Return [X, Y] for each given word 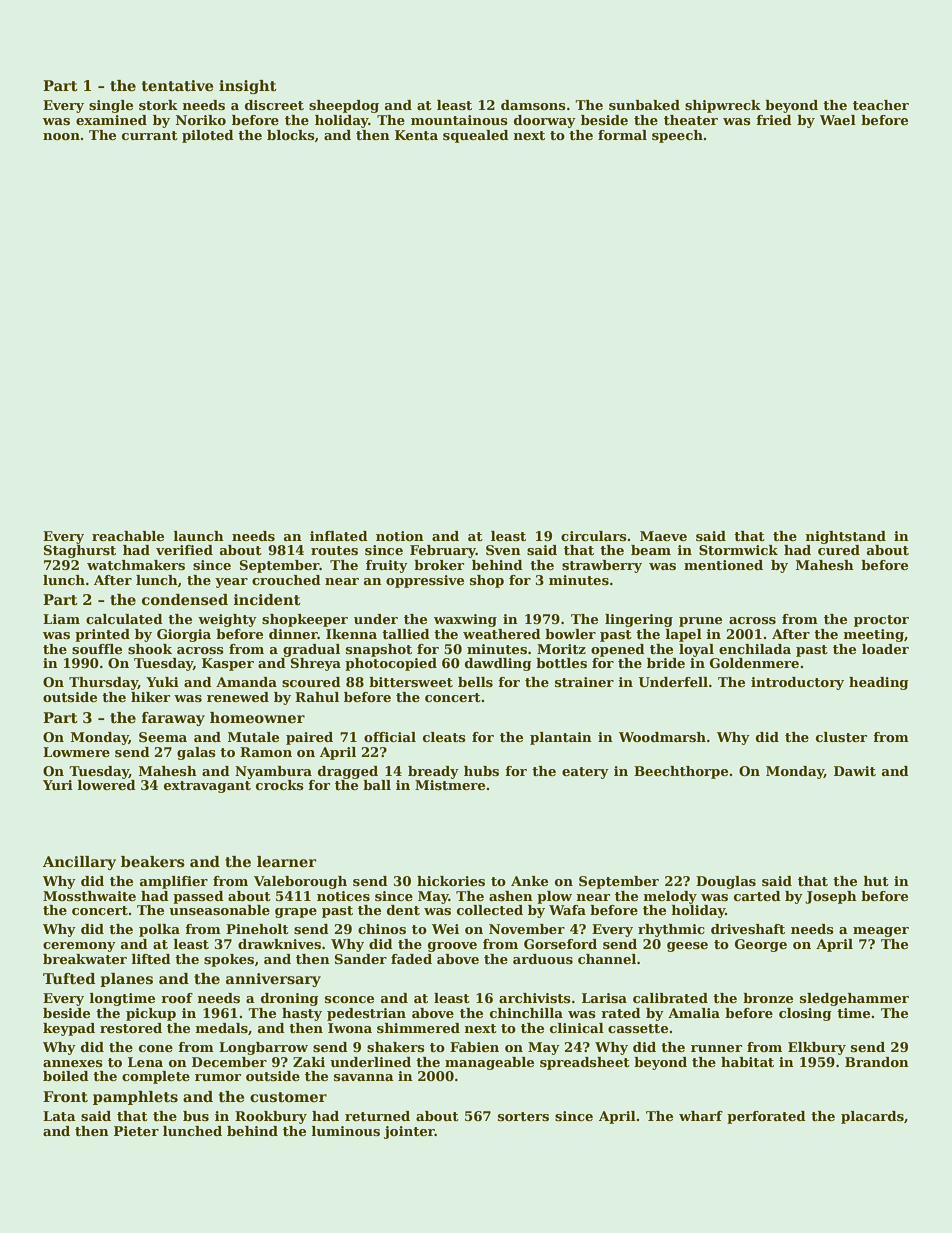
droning [290, 999]
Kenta [416, 135]
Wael [838, 120]
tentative [177, 85]
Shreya [316, 664]
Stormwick [738, 550]
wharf [701, 1116]
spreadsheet [585, 1063]
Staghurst [80, 551]
